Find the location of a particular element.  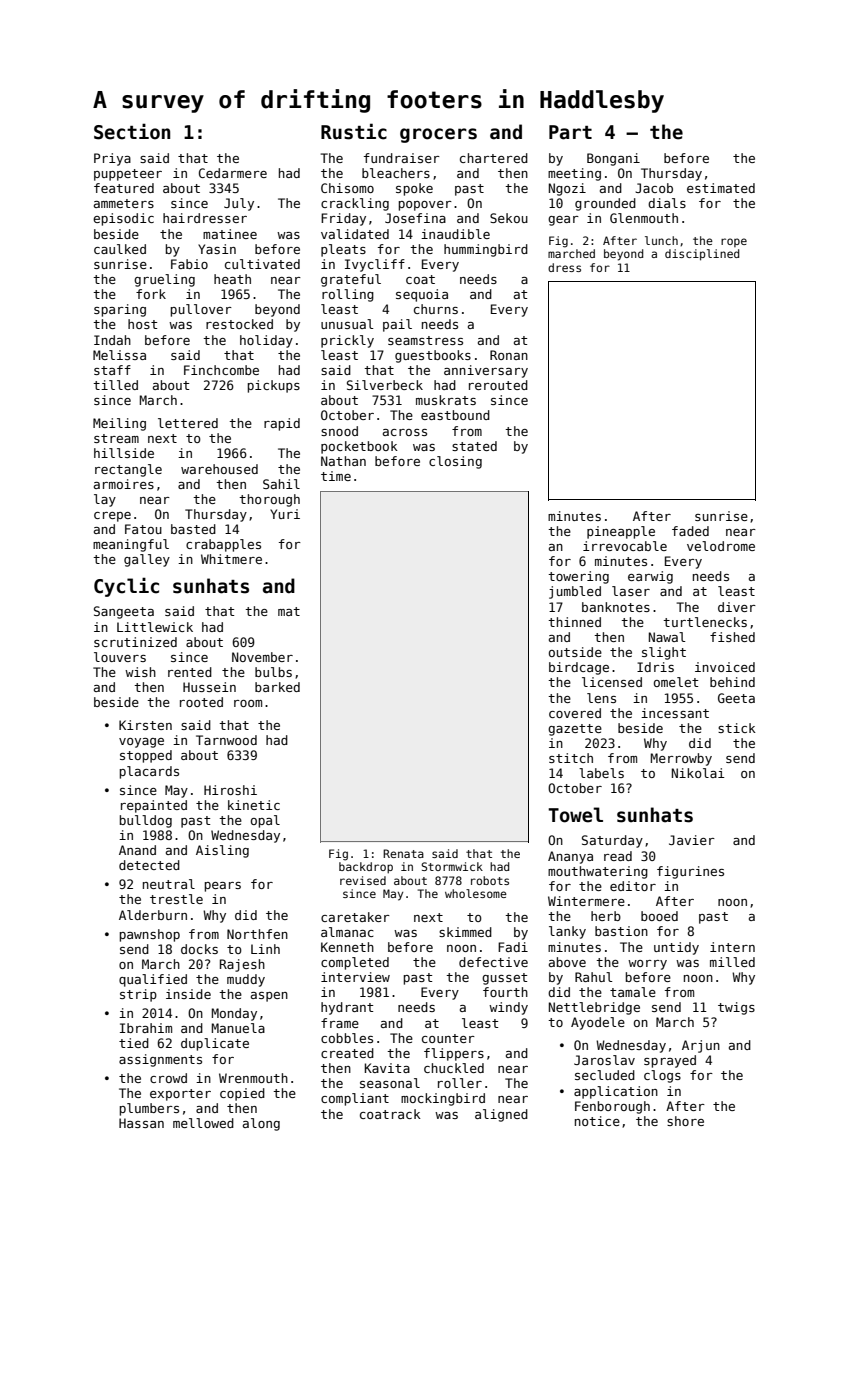

Cyclic is located at coordinates (126, 587).
